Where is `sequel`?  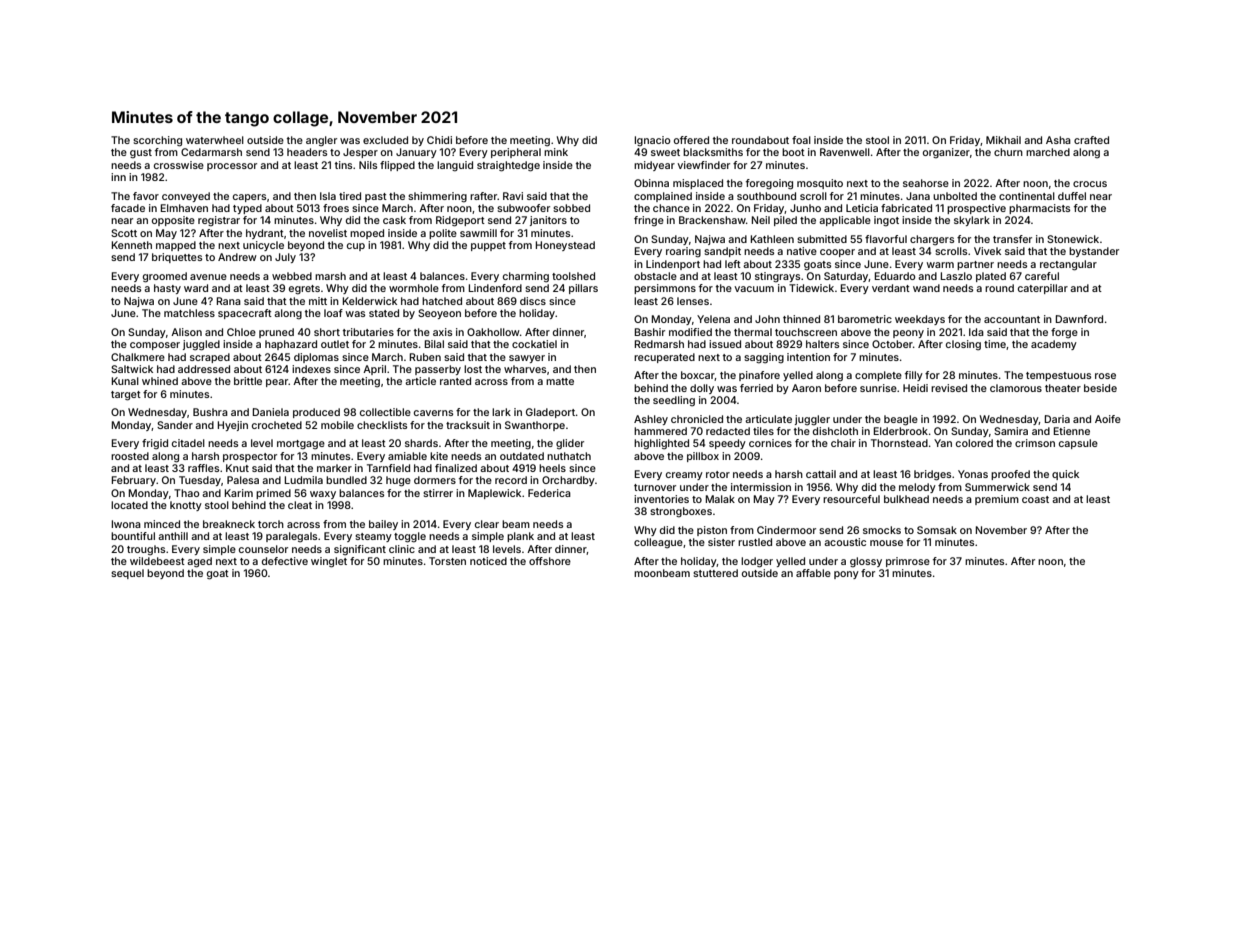
sequel is located at coordinates (127, 574).
